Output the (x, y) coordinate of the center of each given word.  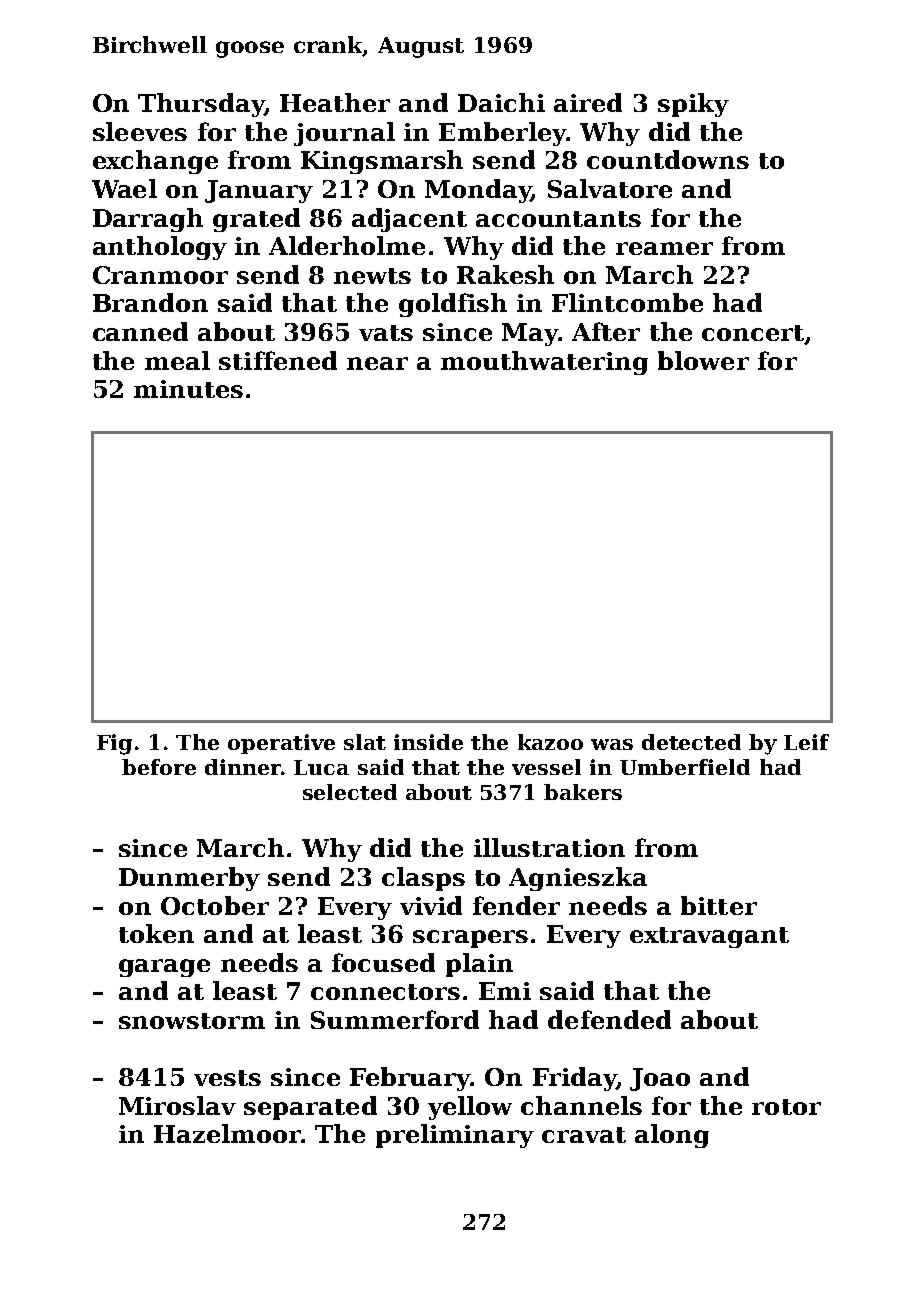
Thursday (201, 105)
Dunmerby (189, 879)
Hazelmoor (227, 1133)
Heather (335, 102)
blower (703, 360)
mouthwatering (544, 363)
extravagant (709, 937)
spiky (693, 105)
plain (479, 965)
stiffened (278, 360)
